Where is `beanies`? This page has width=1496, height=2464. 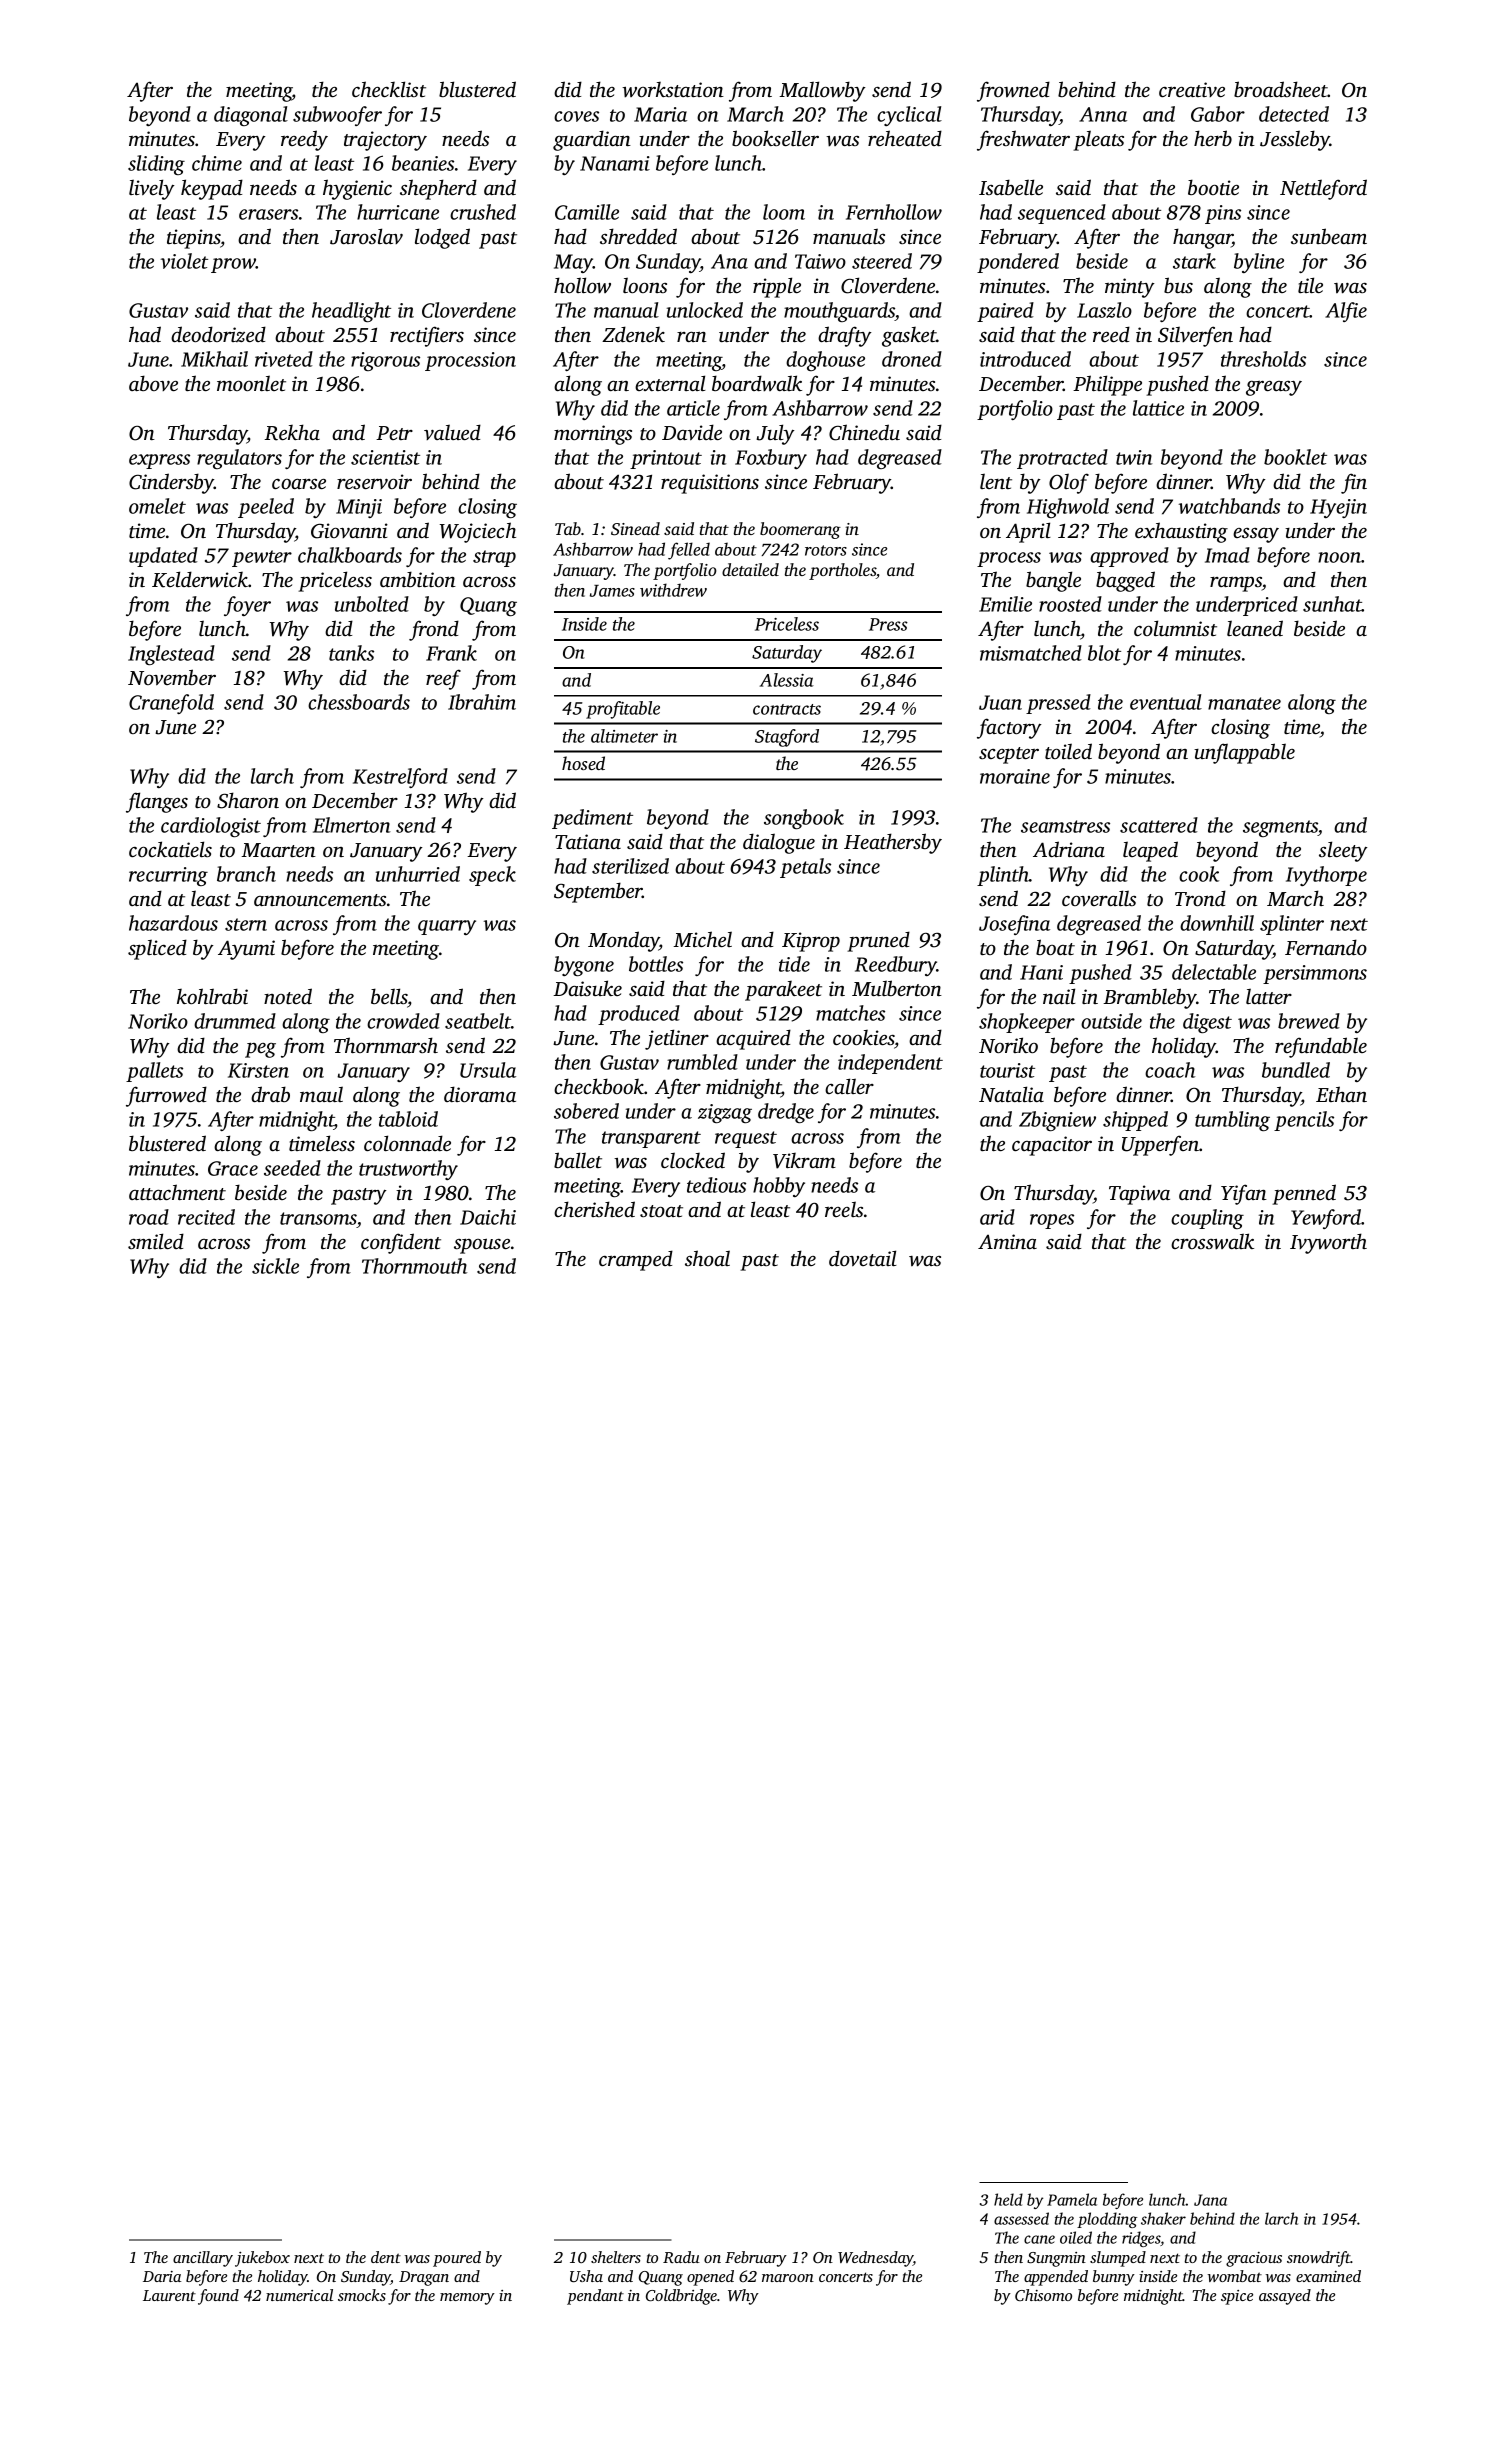
beanies is located at coordinates (423, 163).
